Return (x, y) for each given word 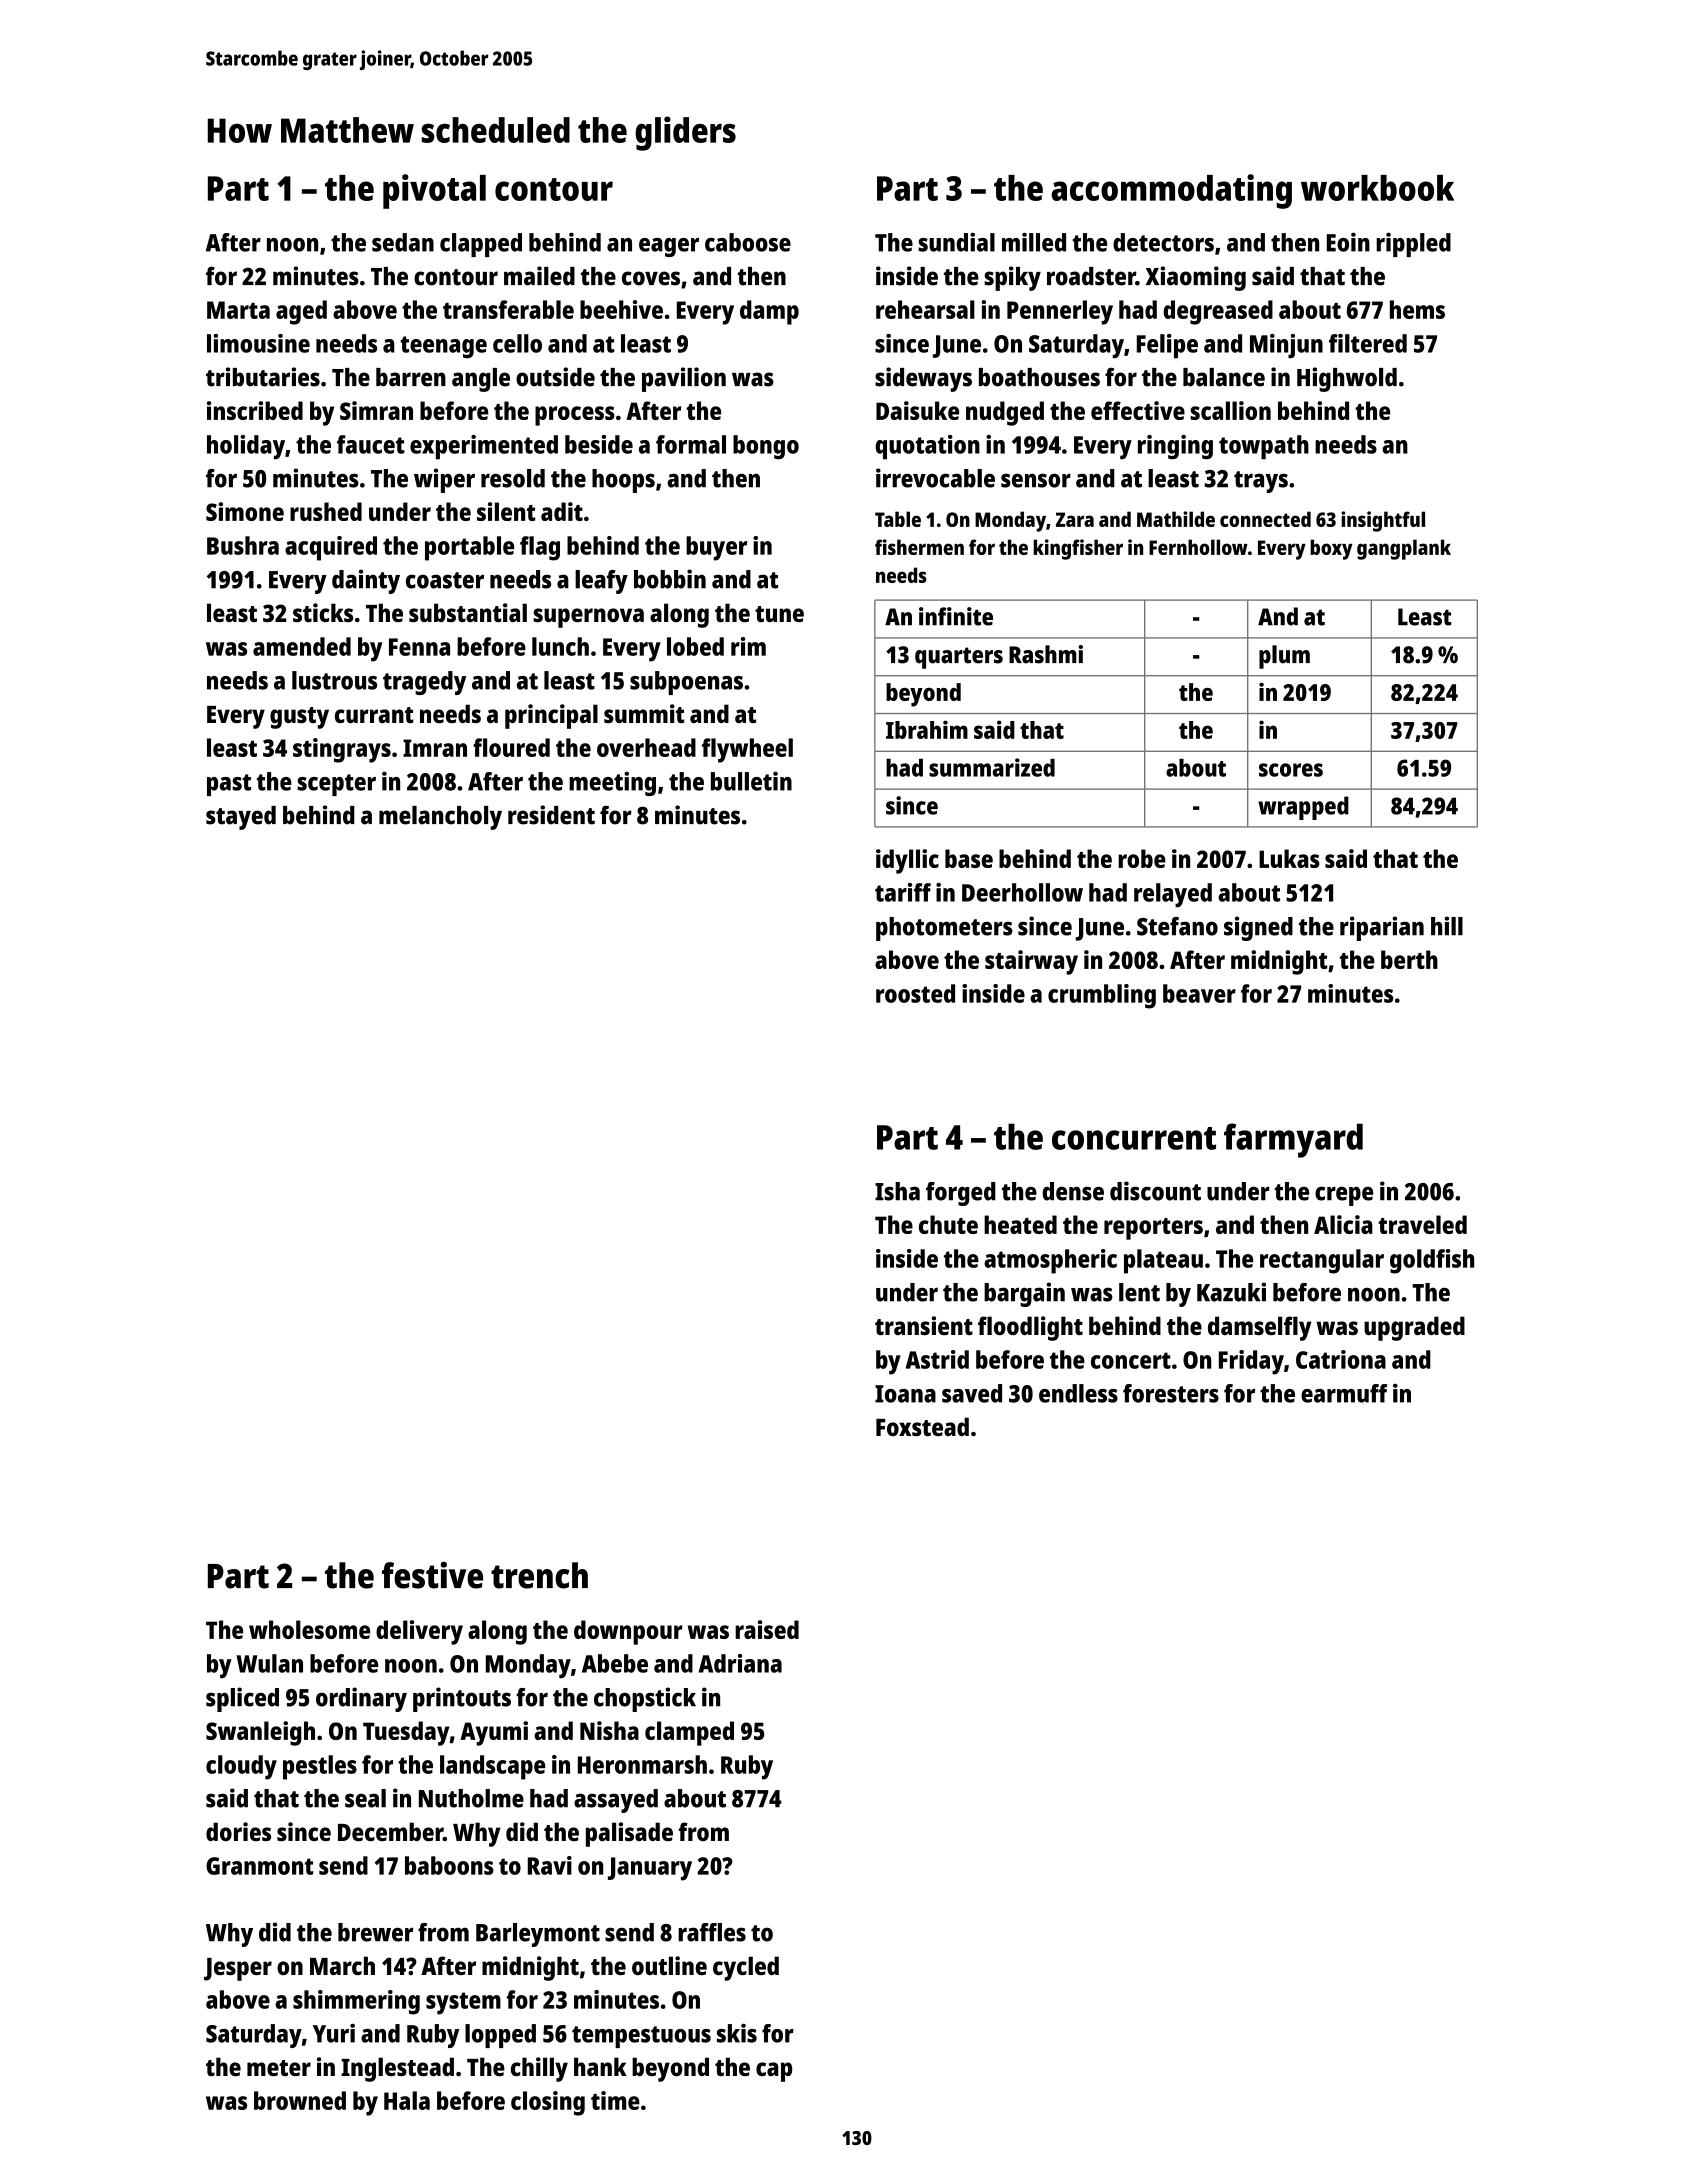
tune (779, 614)
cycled (746, 1968)
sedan (403, 242)
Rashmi (1046, 654)
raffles (712, 1932)
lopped (500, 2036)
